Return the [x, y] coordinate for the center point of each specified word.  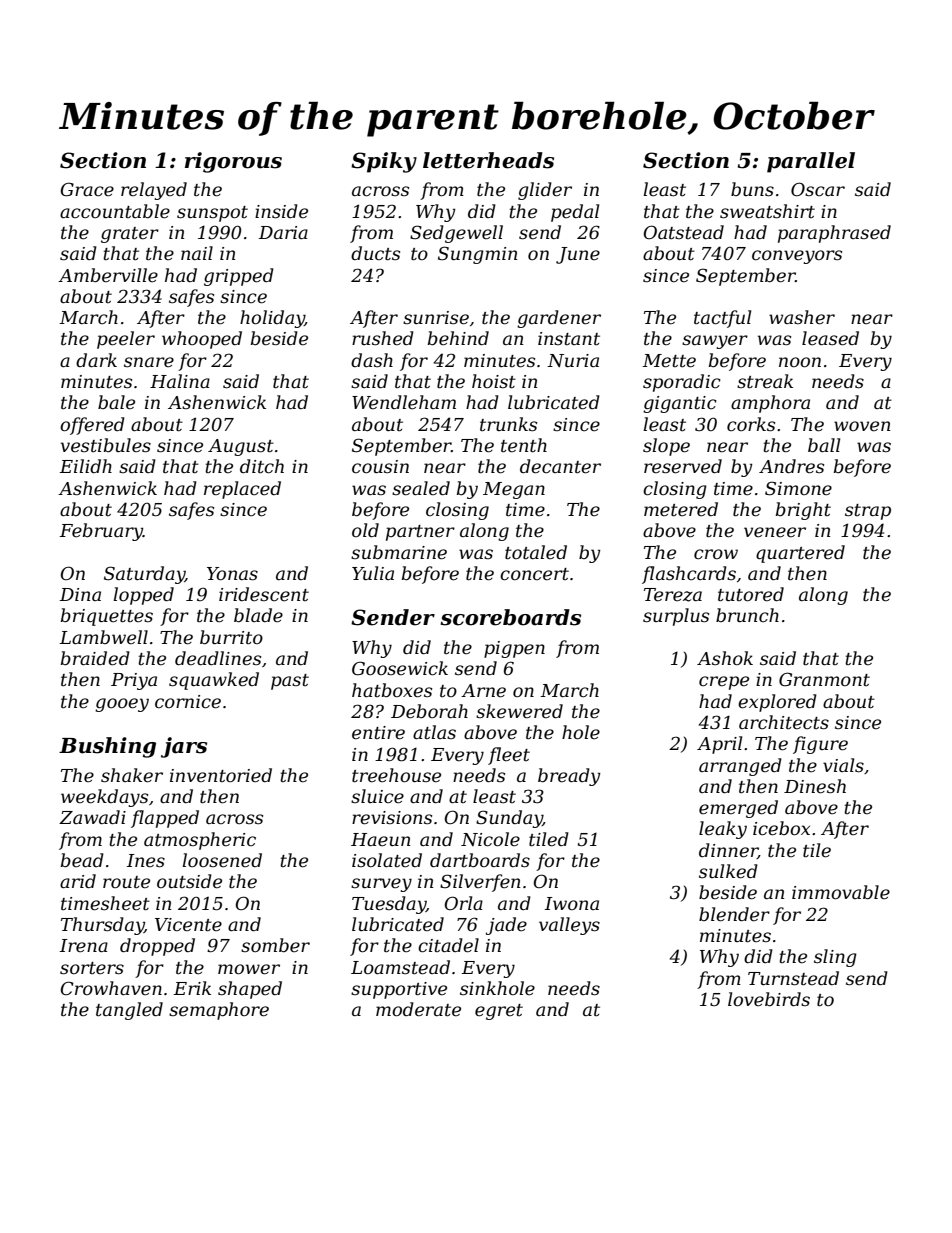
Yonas [232, 574]
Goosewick [400, 668]
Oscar [818, 189]
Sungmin [478, 255]
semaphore [219, 1011]
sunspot [212, 214]
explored [777, 703]
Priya [134, 681]
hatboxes [392, 690]
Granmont [824, 679]
